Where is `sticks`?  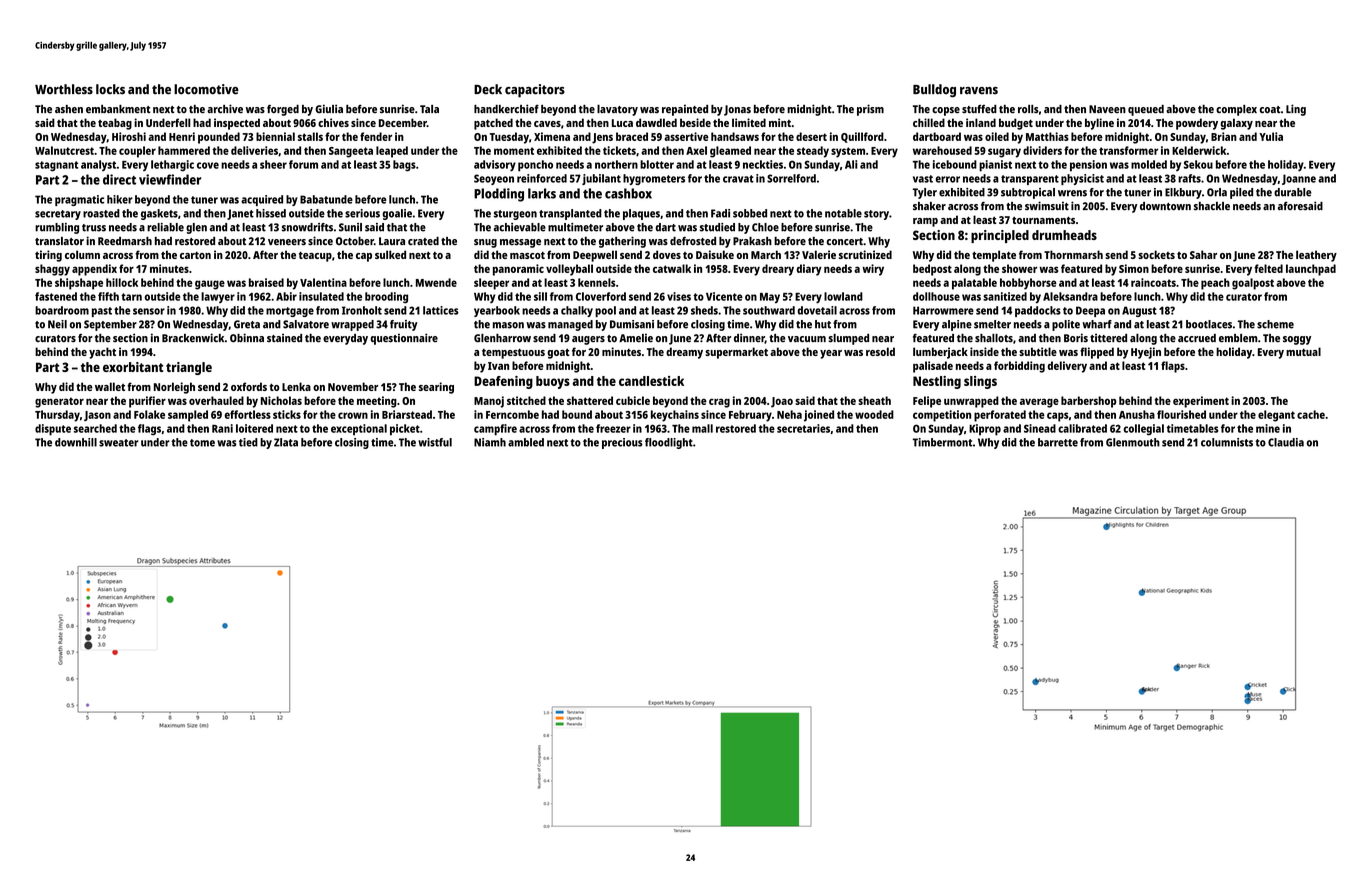 sticks is located at coordinates (287, 414).
